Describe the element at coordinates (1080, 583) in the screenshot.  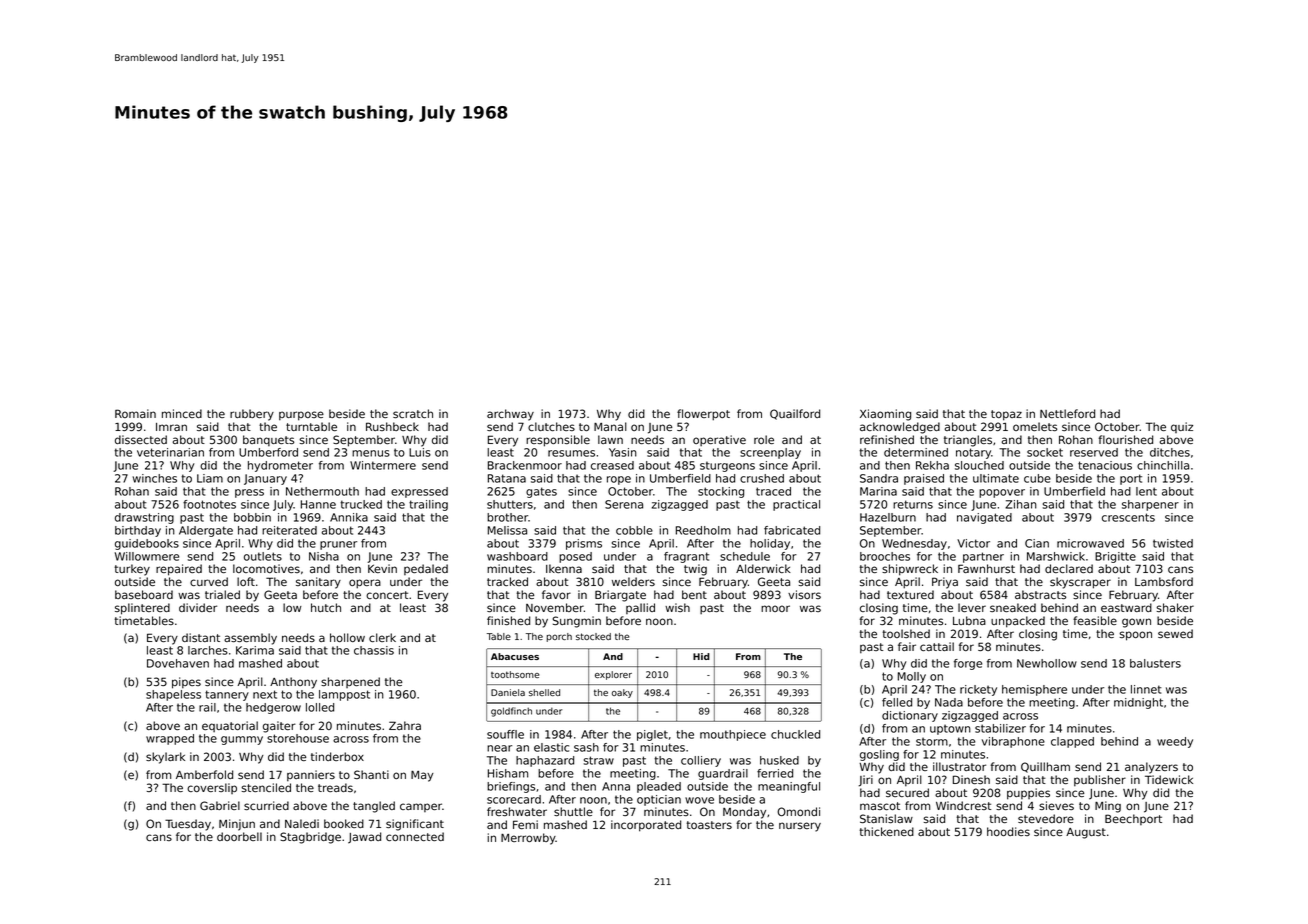
I see `skyscraper` at that location.
